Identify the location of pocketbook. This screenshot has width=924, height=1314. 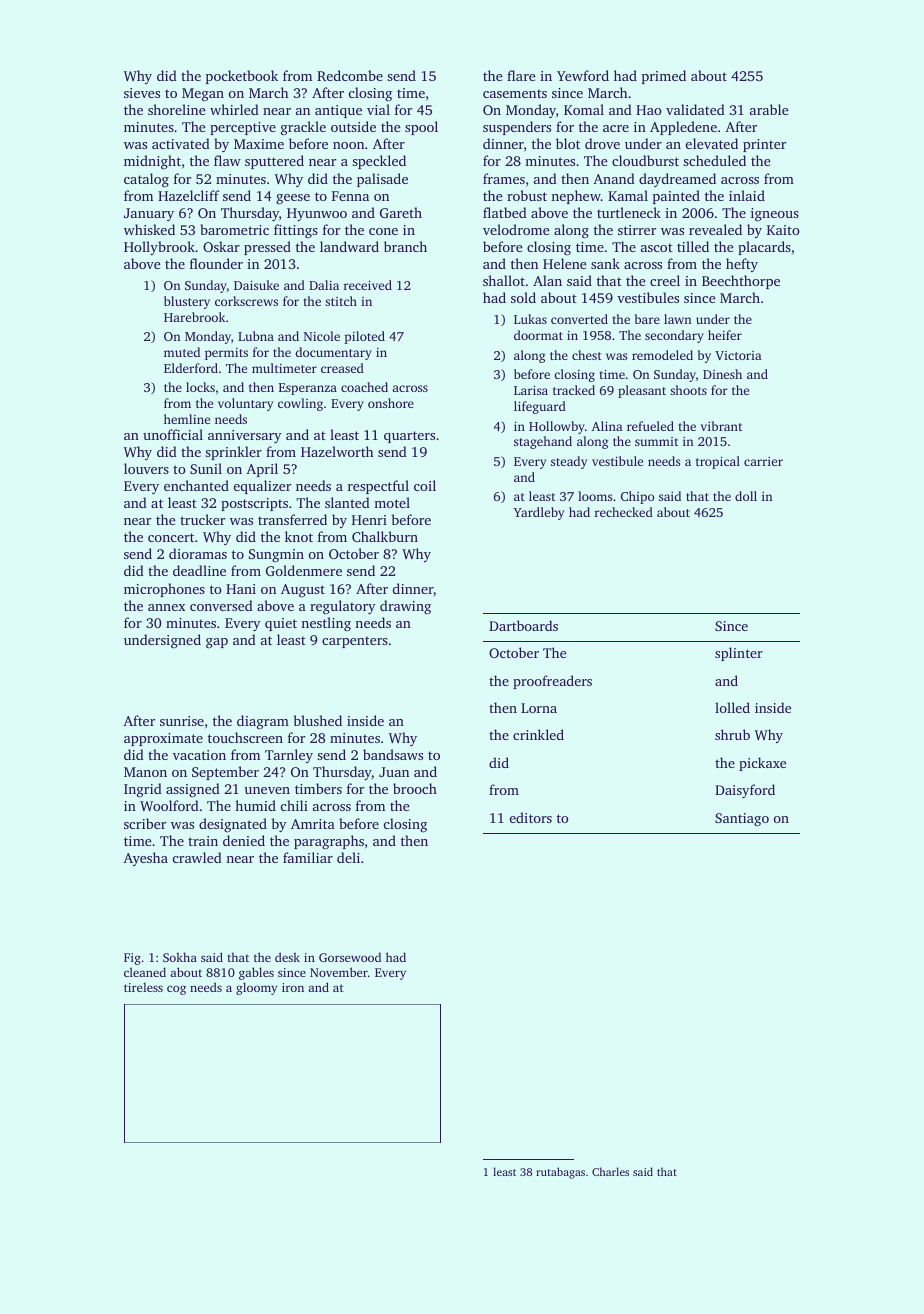
(242, 77).
